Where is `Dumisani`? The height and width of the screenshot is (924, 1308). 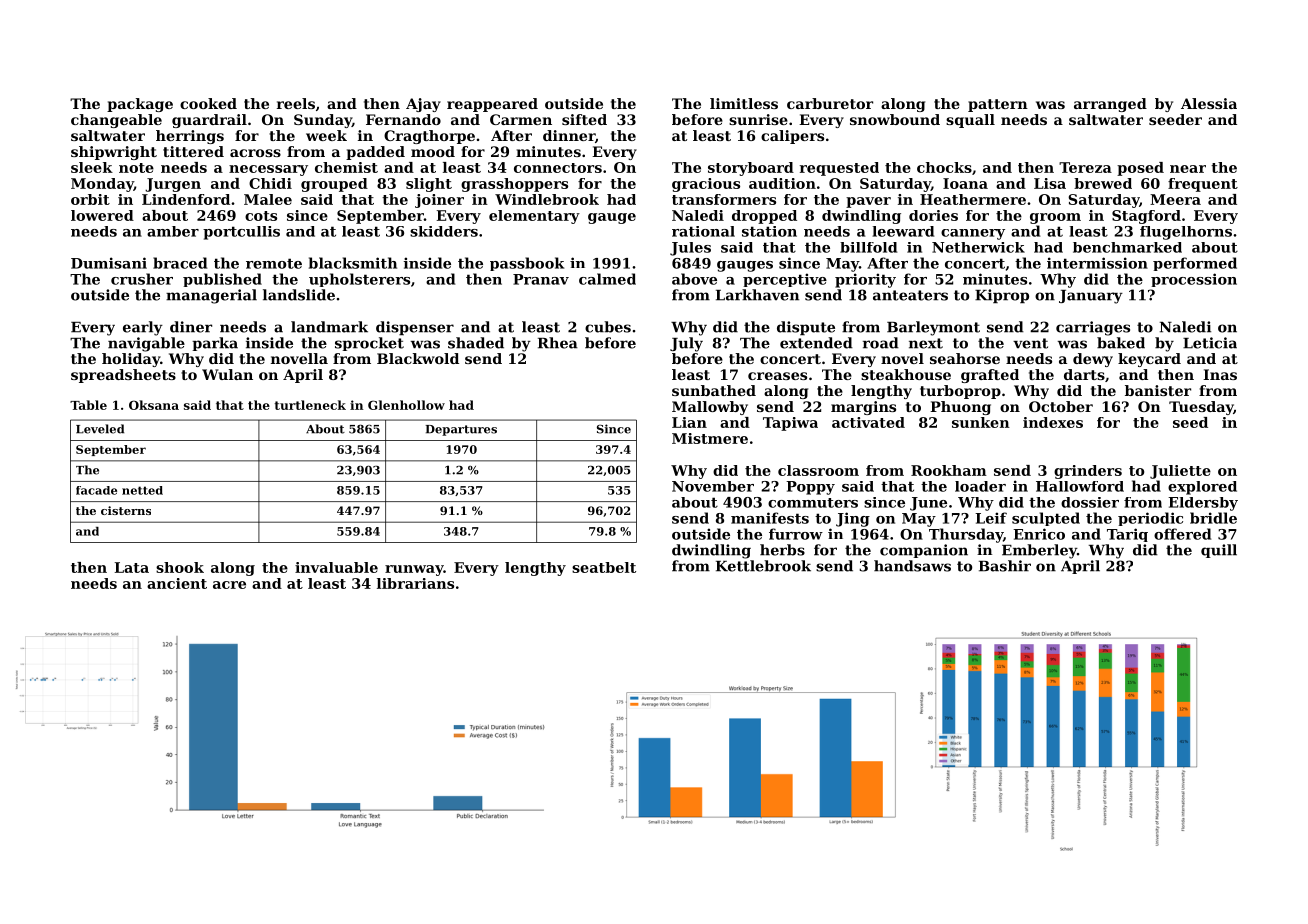
Dumisani is located at coordinates (109, 263).
